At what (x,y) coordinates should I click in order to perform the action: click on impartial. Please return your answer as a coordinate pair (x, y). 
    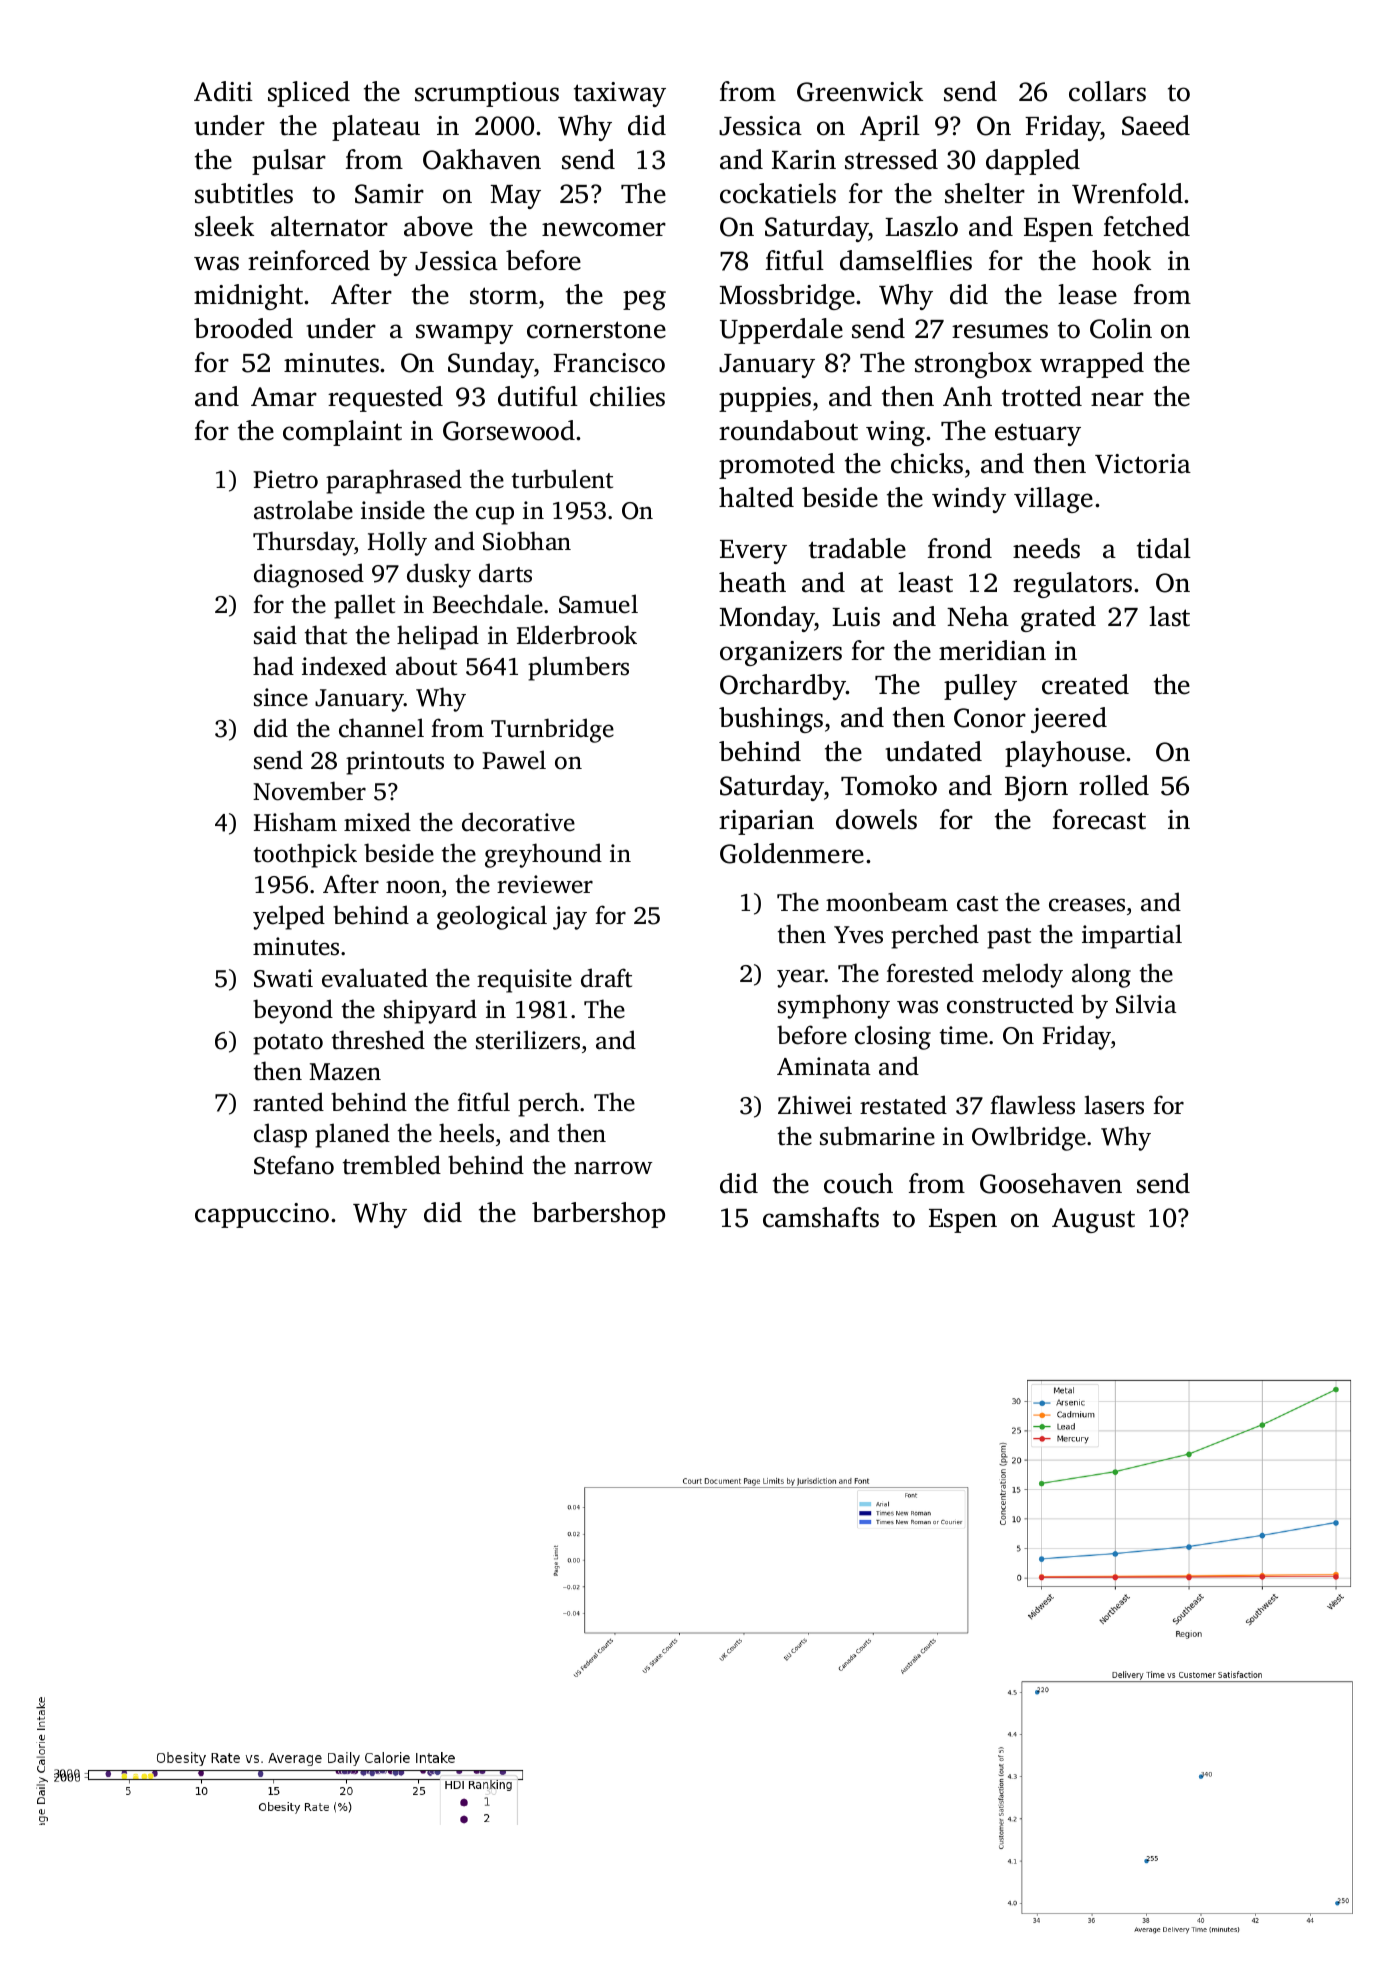
    Looking at the image, I should click on (1132, 936).
